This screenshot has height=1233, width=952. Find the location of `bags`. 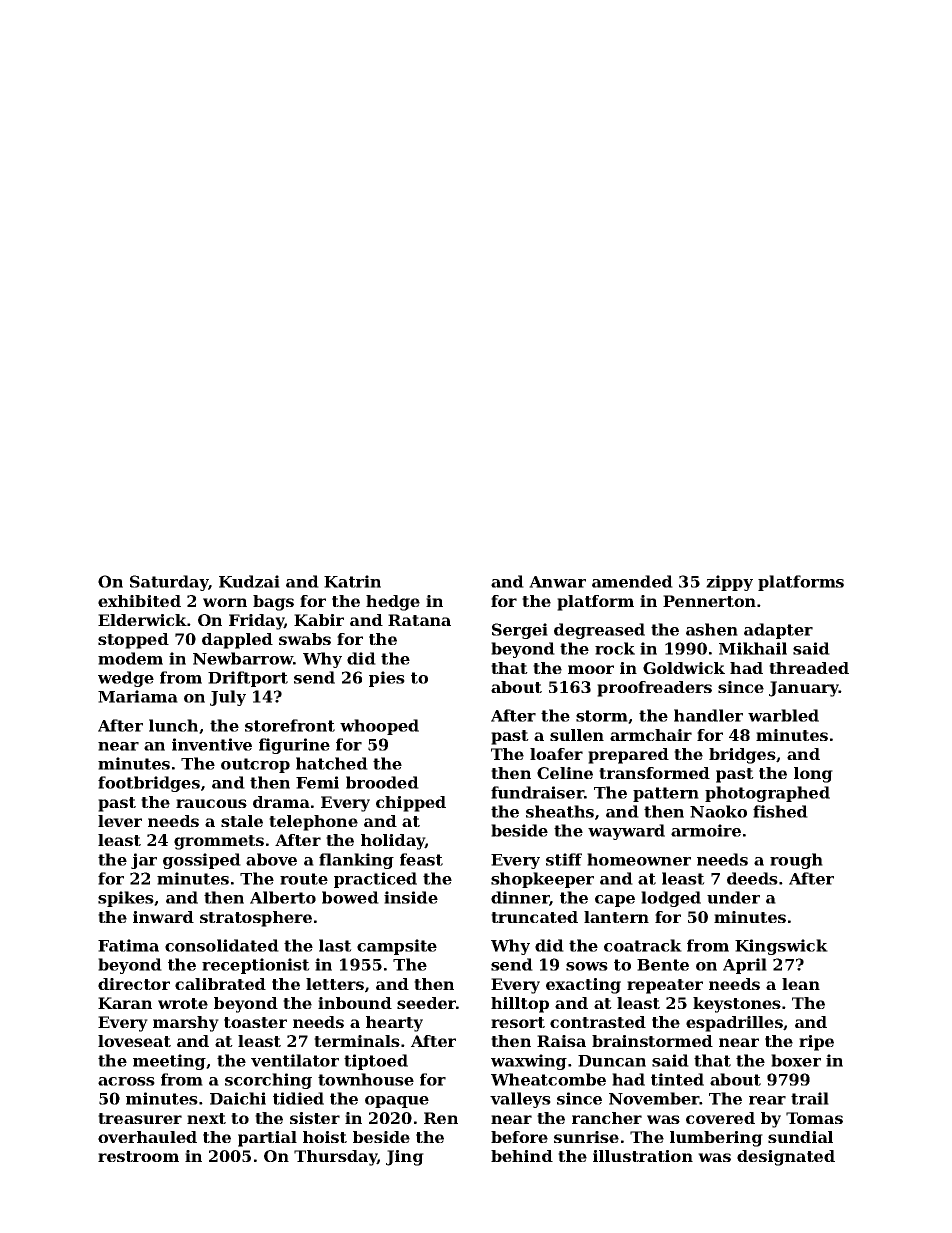

bags is located at coordinates (273, 603).
